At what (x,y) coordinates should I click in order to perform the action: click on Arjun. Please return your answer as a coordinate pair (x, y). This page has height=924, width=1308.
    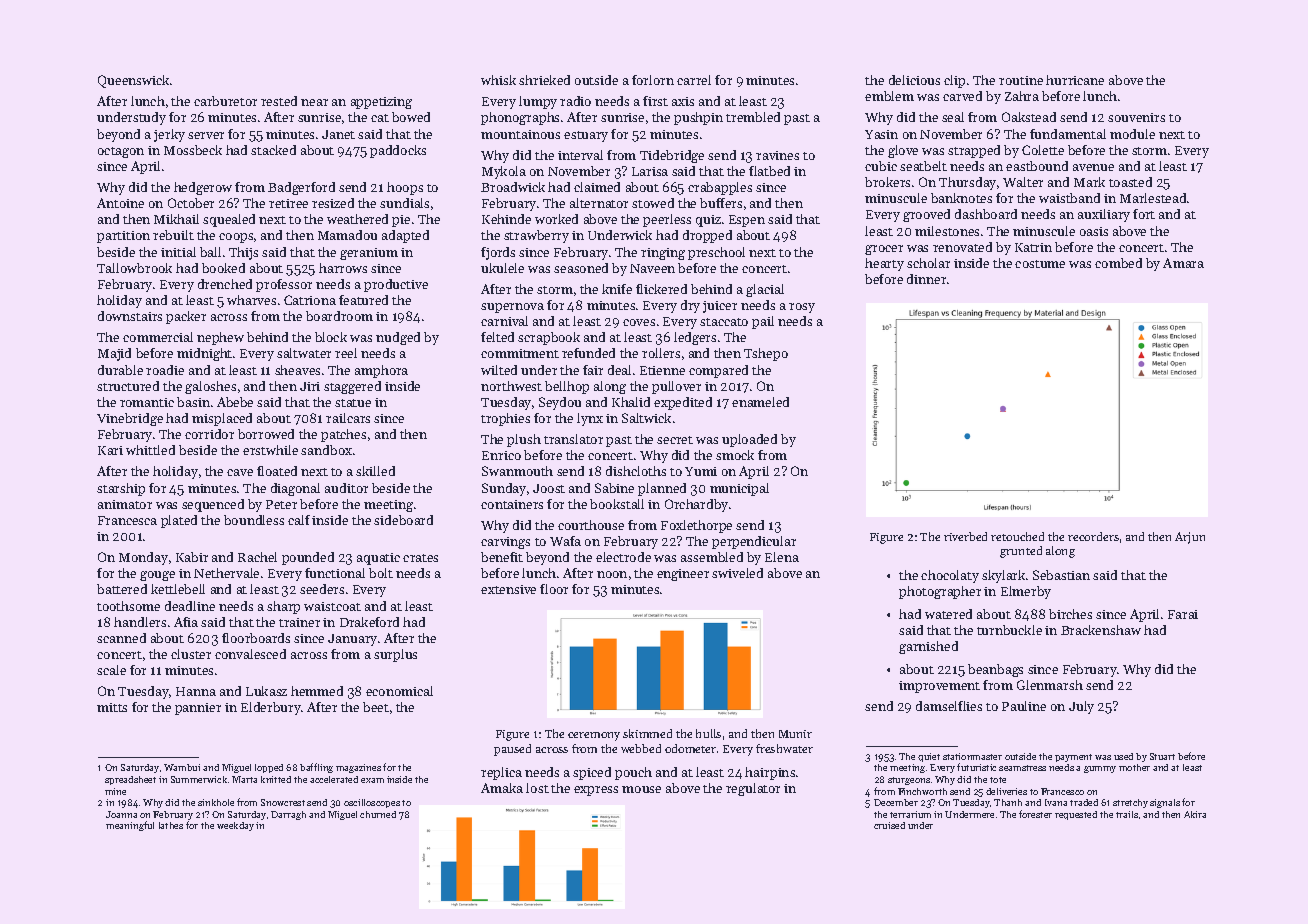
    Looking at the image, I should click on (1190, 538).
